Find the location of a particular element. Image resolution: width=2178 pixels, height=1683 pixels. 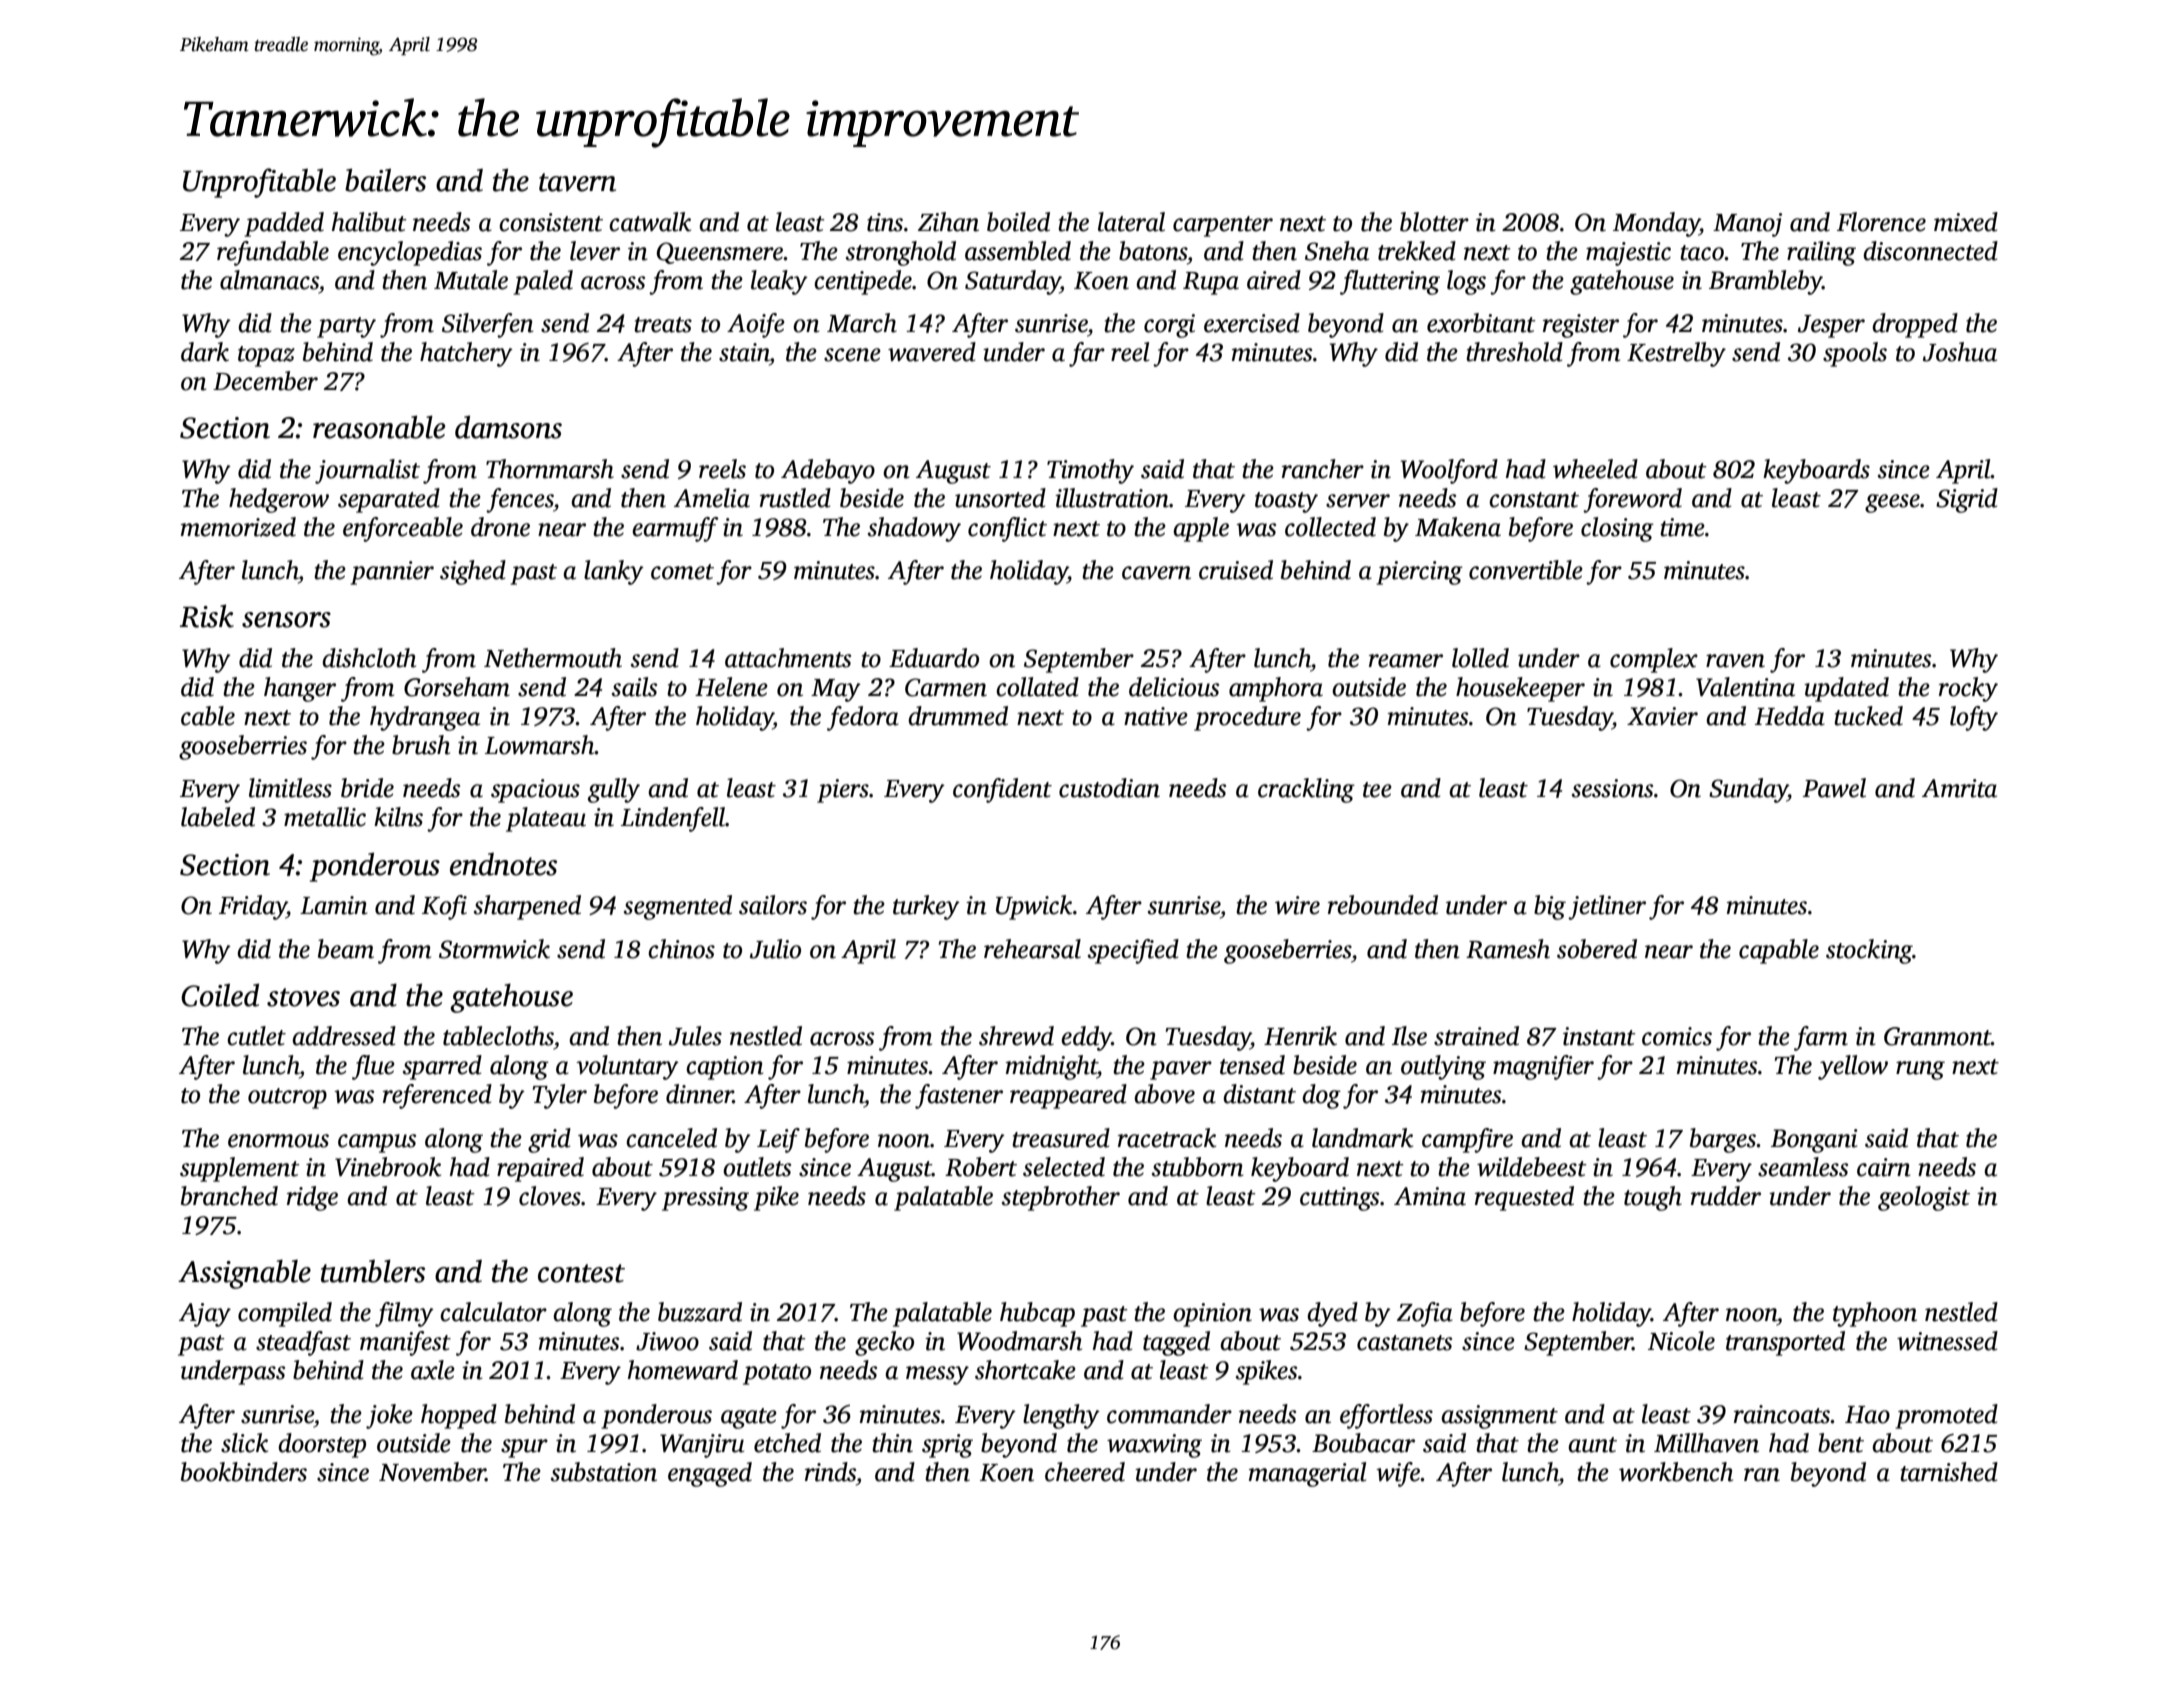

cruised is located at coordinates (1236, 570).
